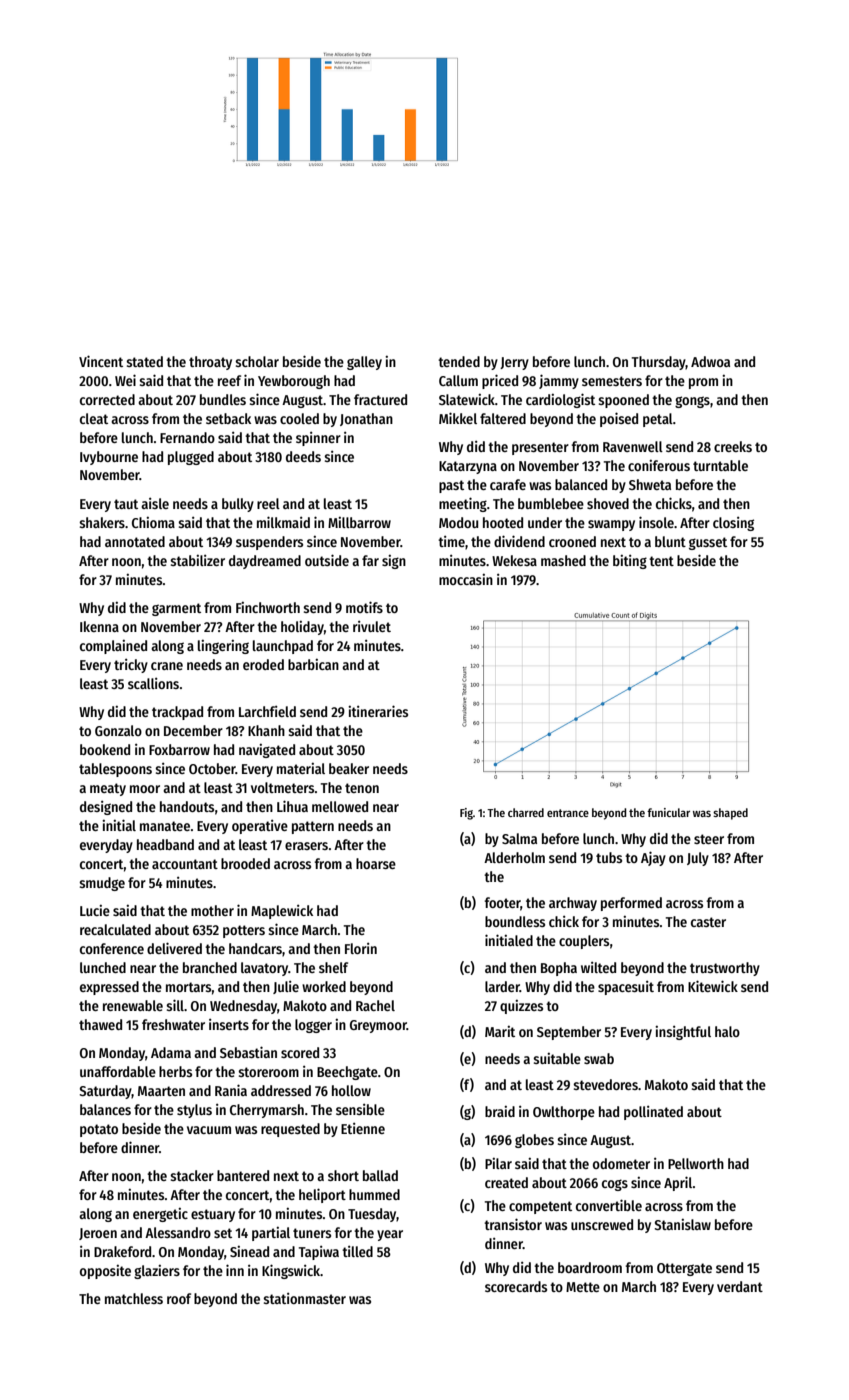 The image size is (849, 1400). What do you see at coordinates (245, 863) in the screenshot?
I see `brooded` at bounding box center [245, 863].
